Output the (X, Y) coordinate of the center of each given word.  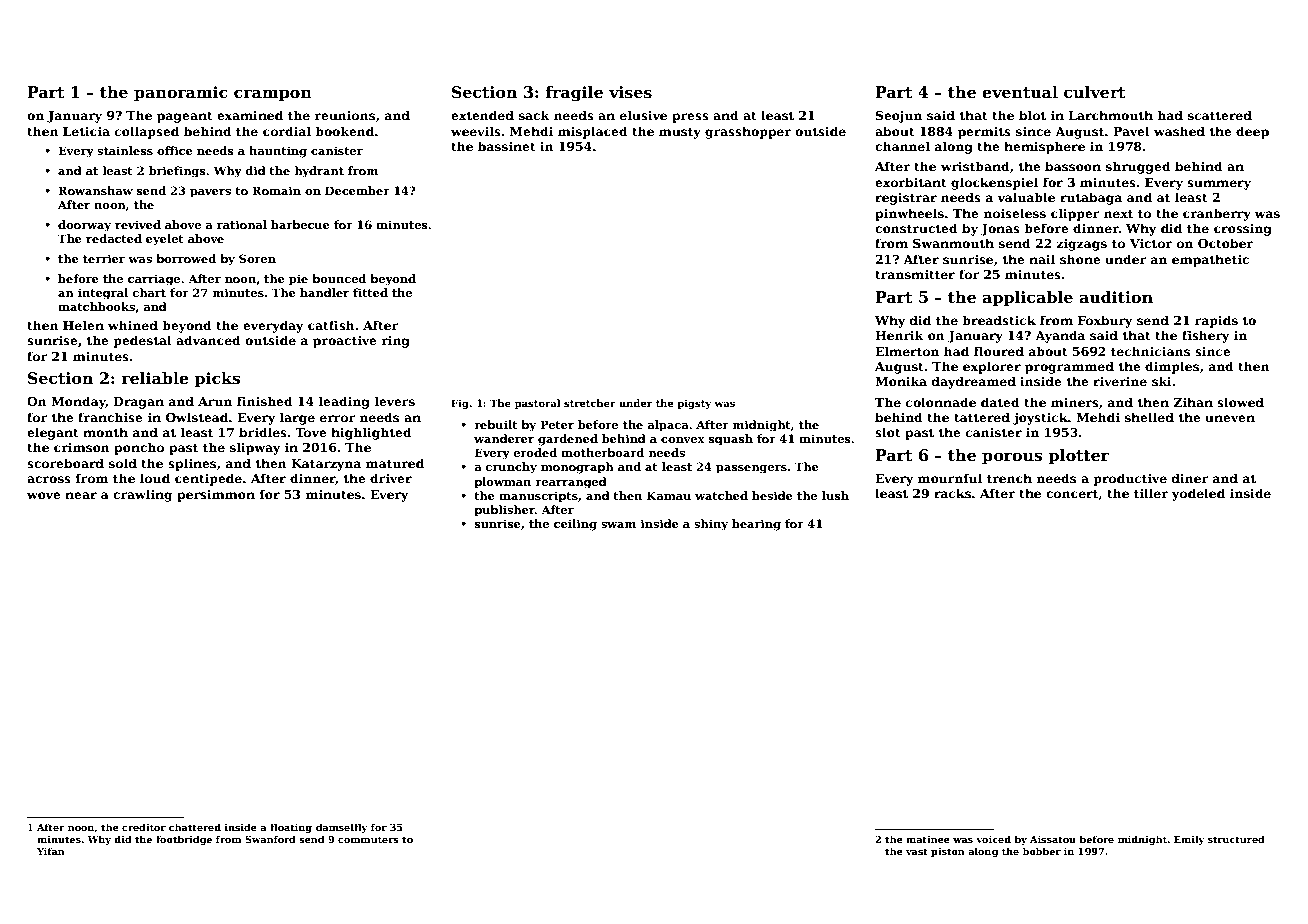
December (357, 190)
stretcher (590, 403)
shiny (711, 525)
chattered (195, 827)
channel (902, 146)
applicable (1027, 298)
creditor (144, 827)
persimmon (216, 496)
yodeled (1198, 494)
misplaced (593, 132)
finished (265, 401)
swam (618, 525)
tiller (1151, 493)
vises (630, 92)
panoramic (181, 93)
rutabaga (1091, 198)
